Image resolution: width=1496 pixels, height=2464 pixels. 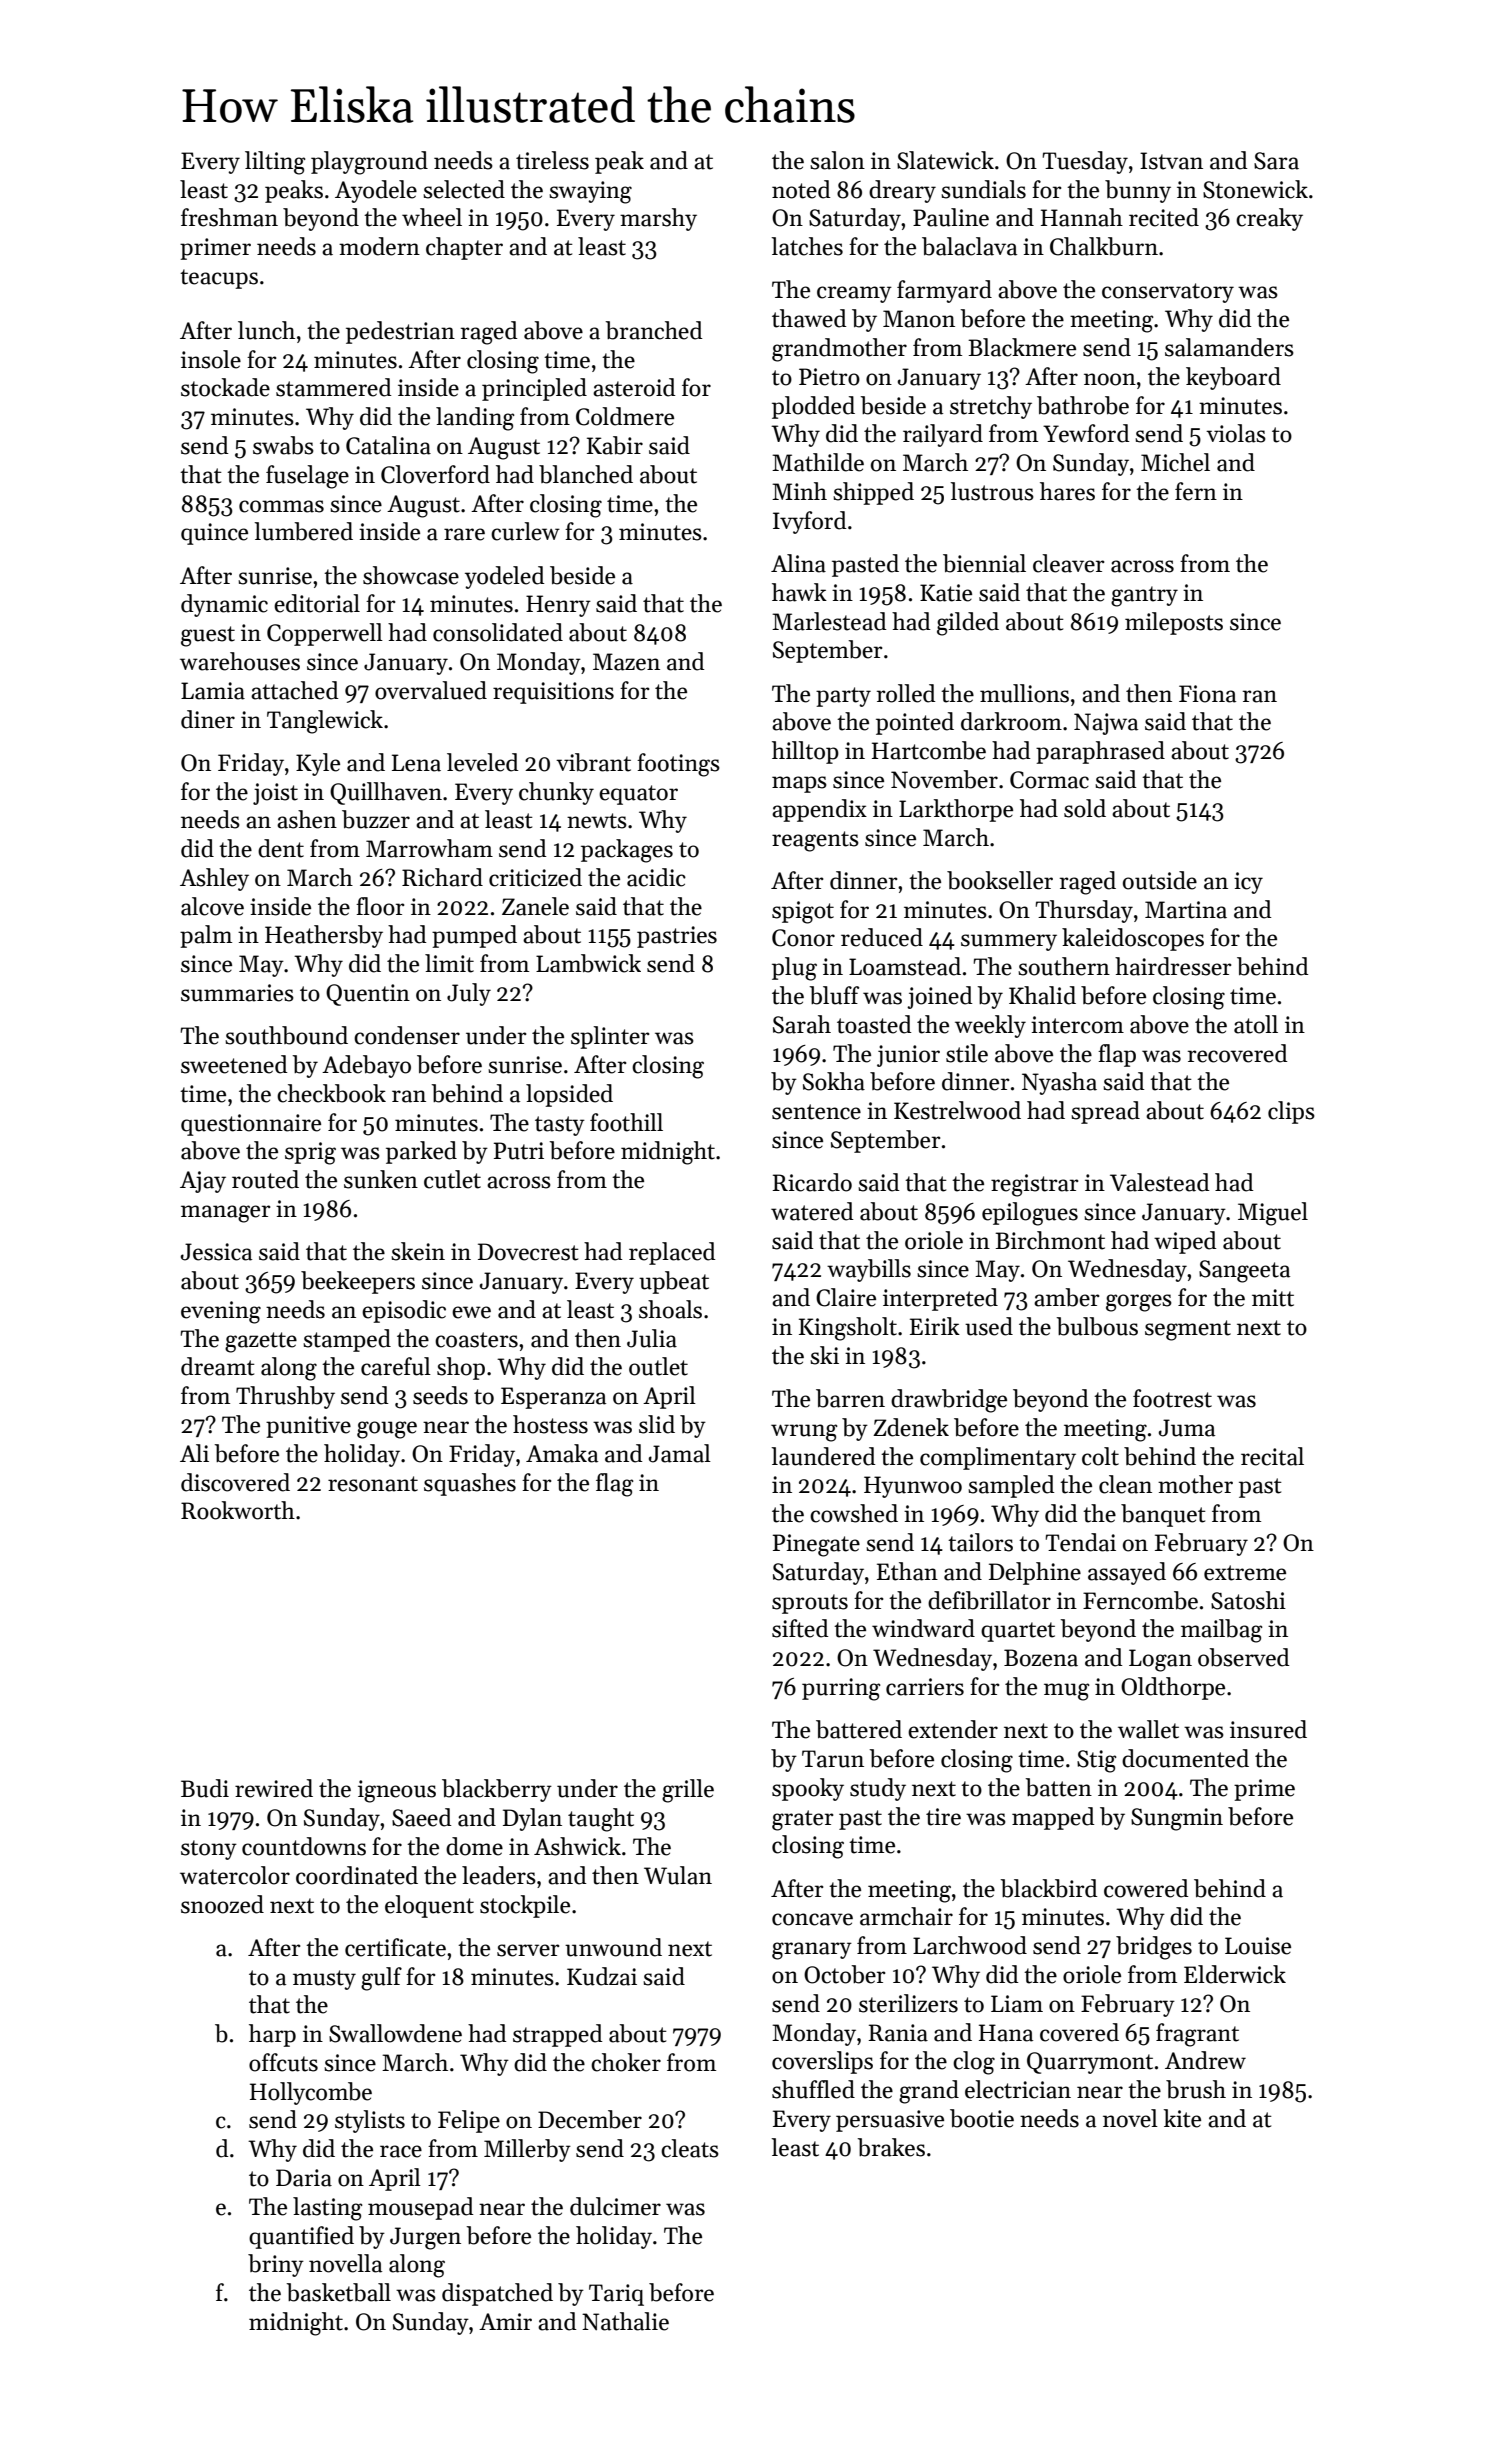 I want to click on basketball, so click(x=338, y=2292).
